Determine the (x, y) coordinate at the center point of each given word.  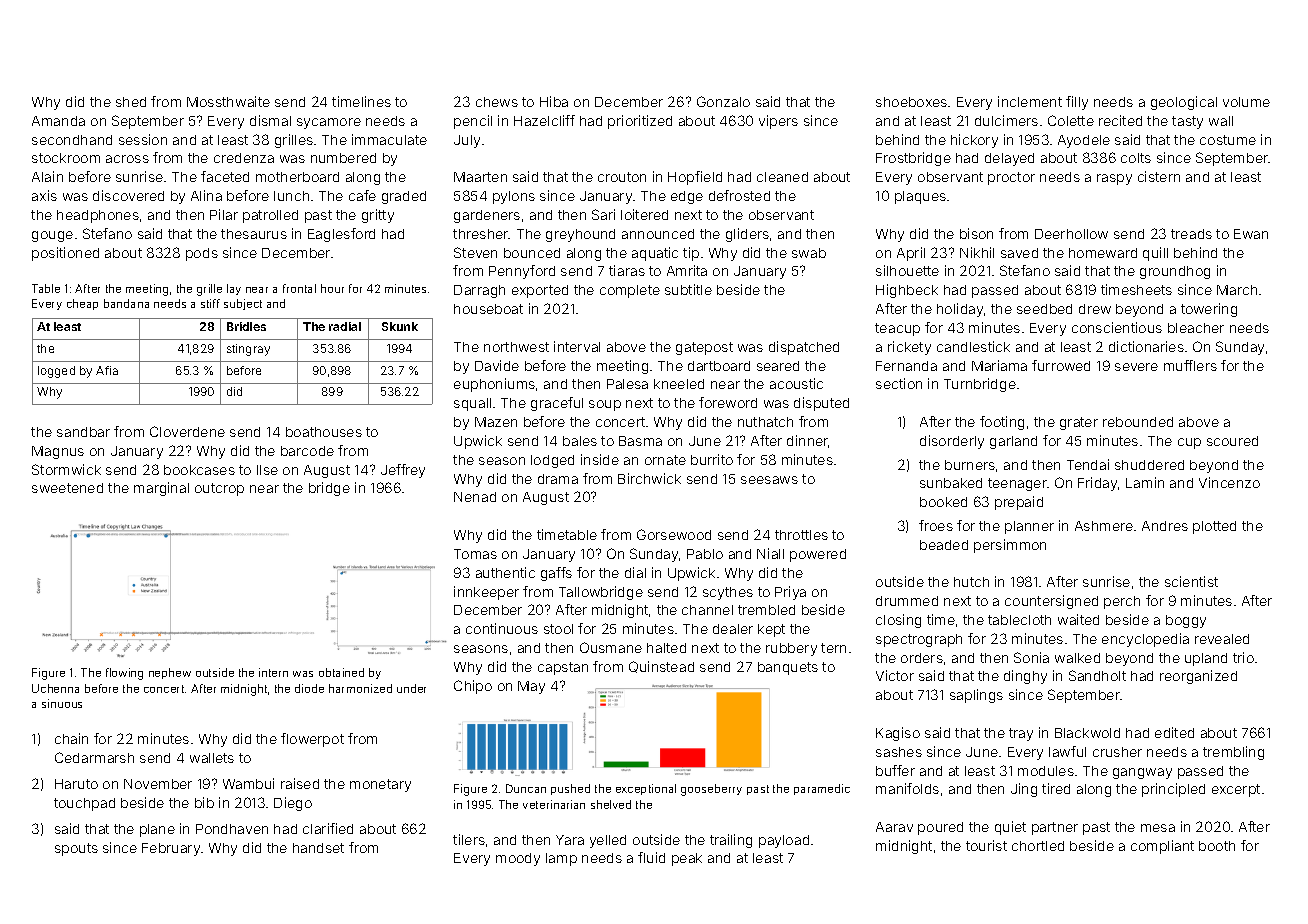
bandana (126, 303)
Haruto (76, 784)
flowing (124, 674)
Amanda (58, 121)
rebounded (1138, 422)
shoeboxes (911, 102)
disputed (821, 404)
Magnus (58, 452)
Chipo (473, 687)
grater (1079, 423)
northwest (516, 347)
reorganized (1198, 677)
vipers (778, 122)
